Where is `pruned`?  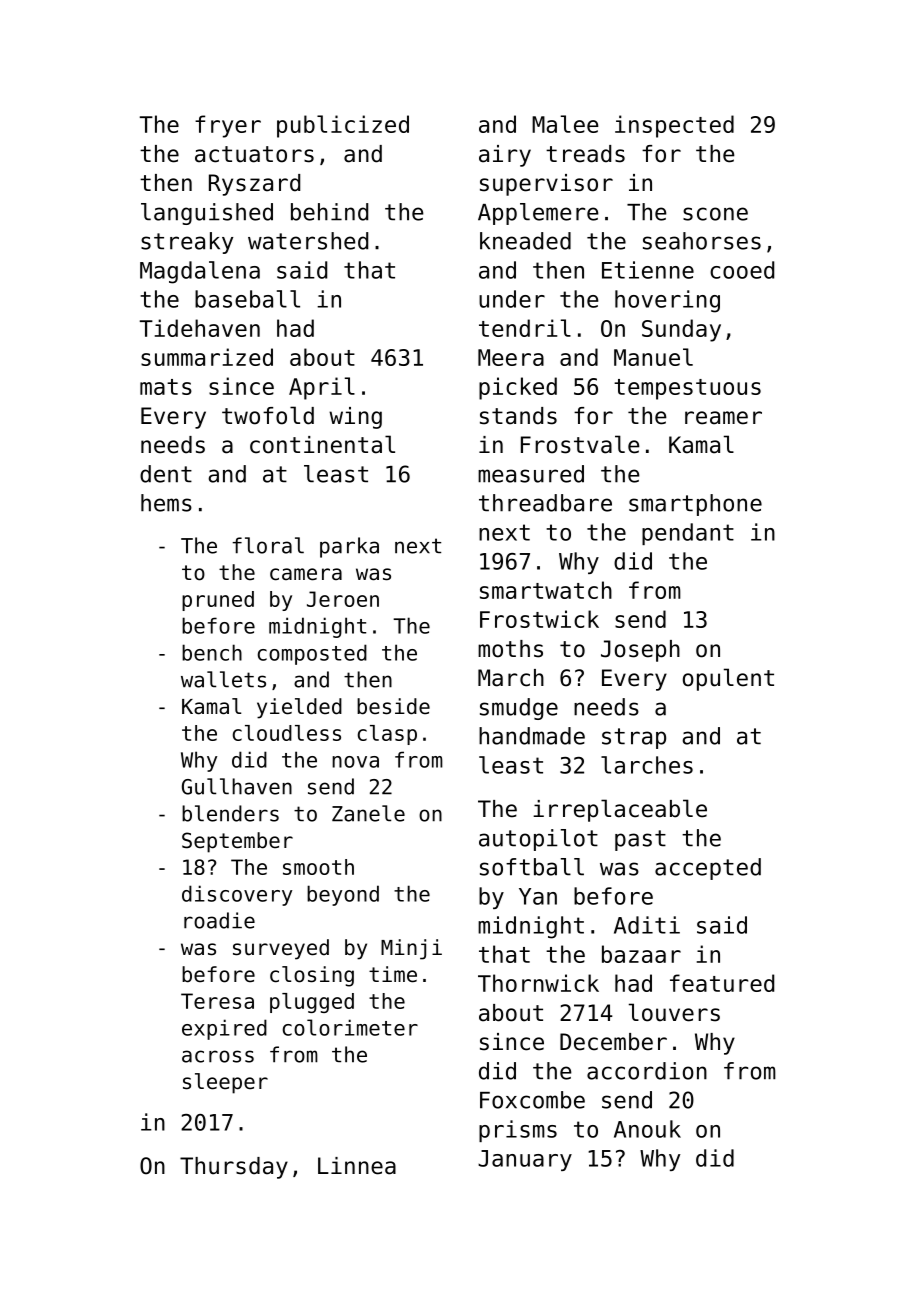 pruned is located at coordinates (218, 601).
